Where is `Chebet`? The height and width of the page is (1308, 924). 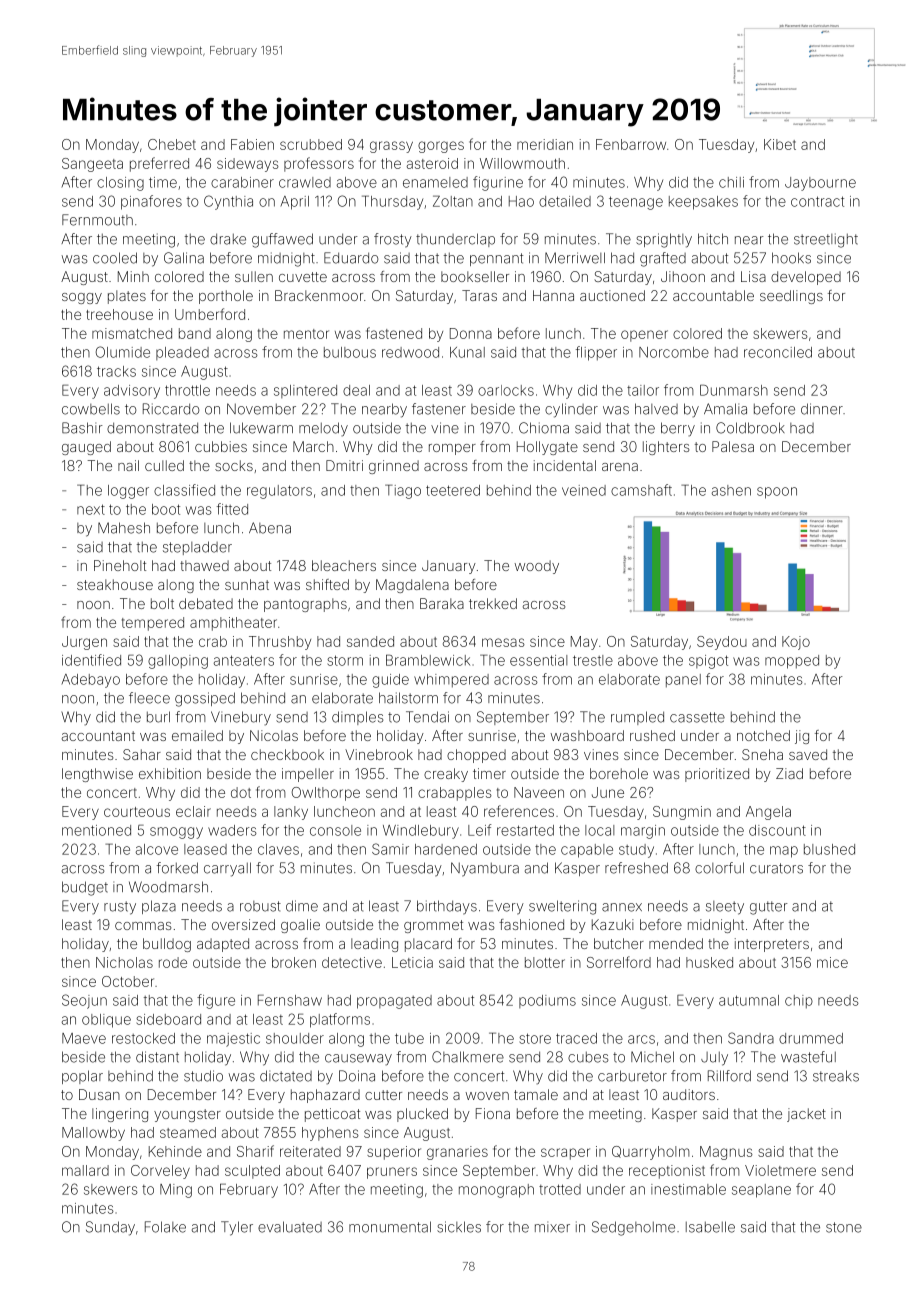 Chebet is located at coordinates (172, 144).
